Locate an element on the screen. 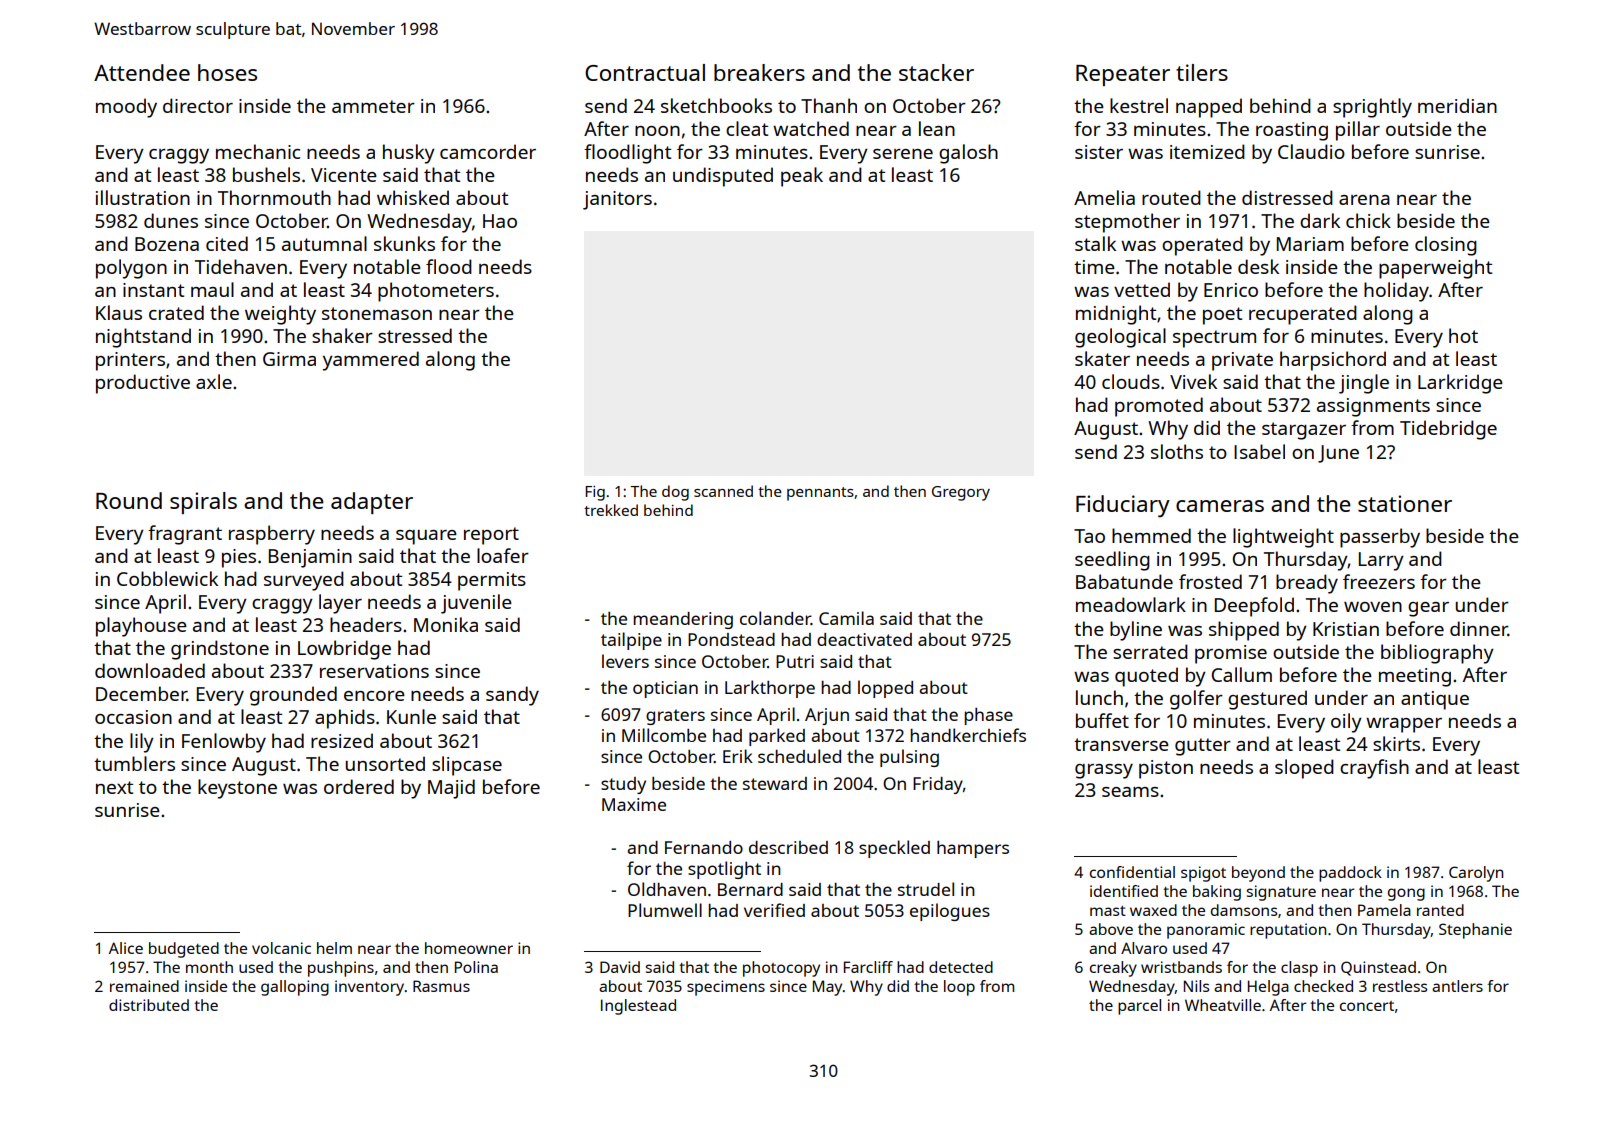 This screenshot has height=1144, width=1618. parcel is located at coordinates (1139, 1007).
